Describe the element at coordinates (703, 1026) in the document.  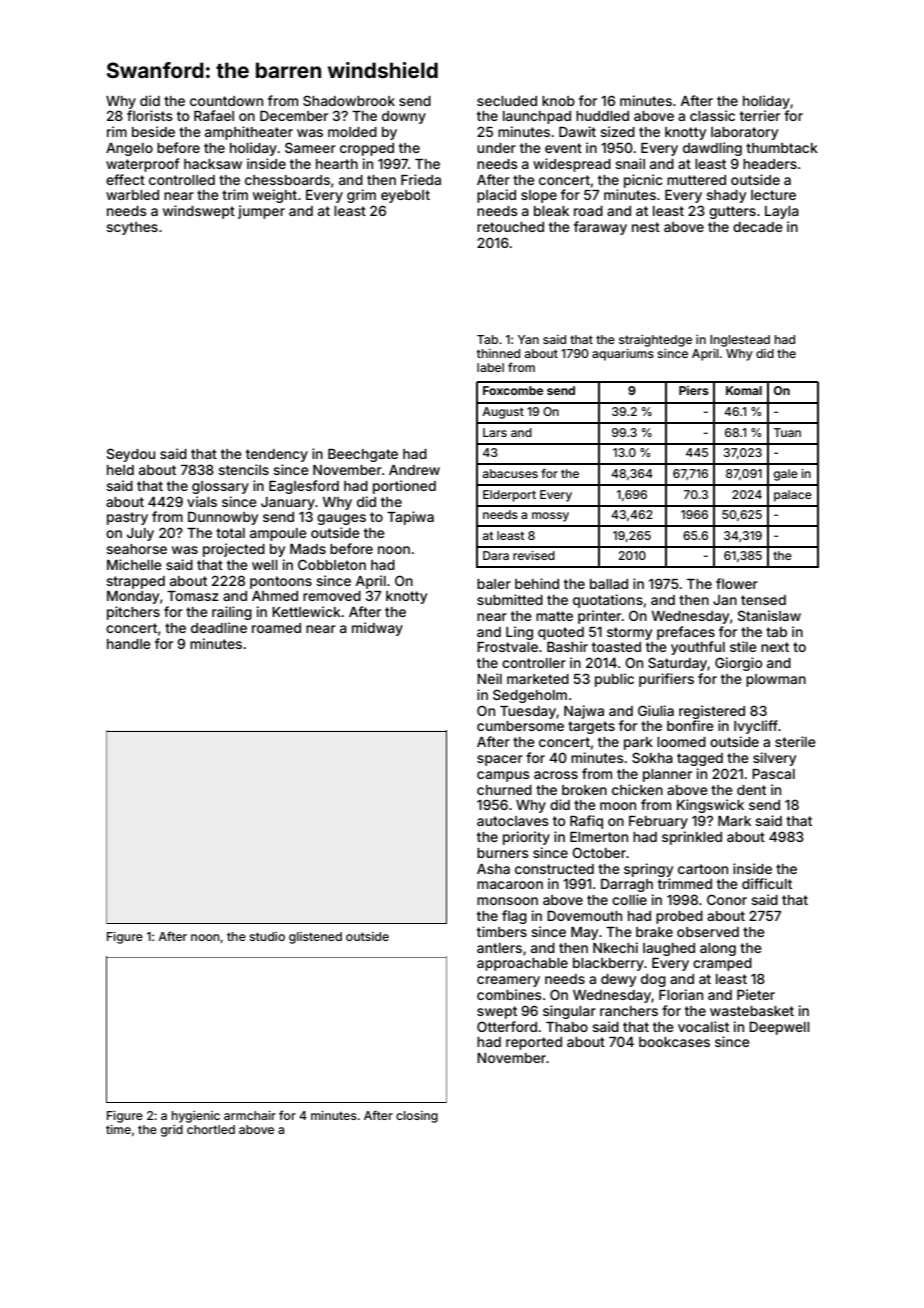
I see `vocalist` at that location.
